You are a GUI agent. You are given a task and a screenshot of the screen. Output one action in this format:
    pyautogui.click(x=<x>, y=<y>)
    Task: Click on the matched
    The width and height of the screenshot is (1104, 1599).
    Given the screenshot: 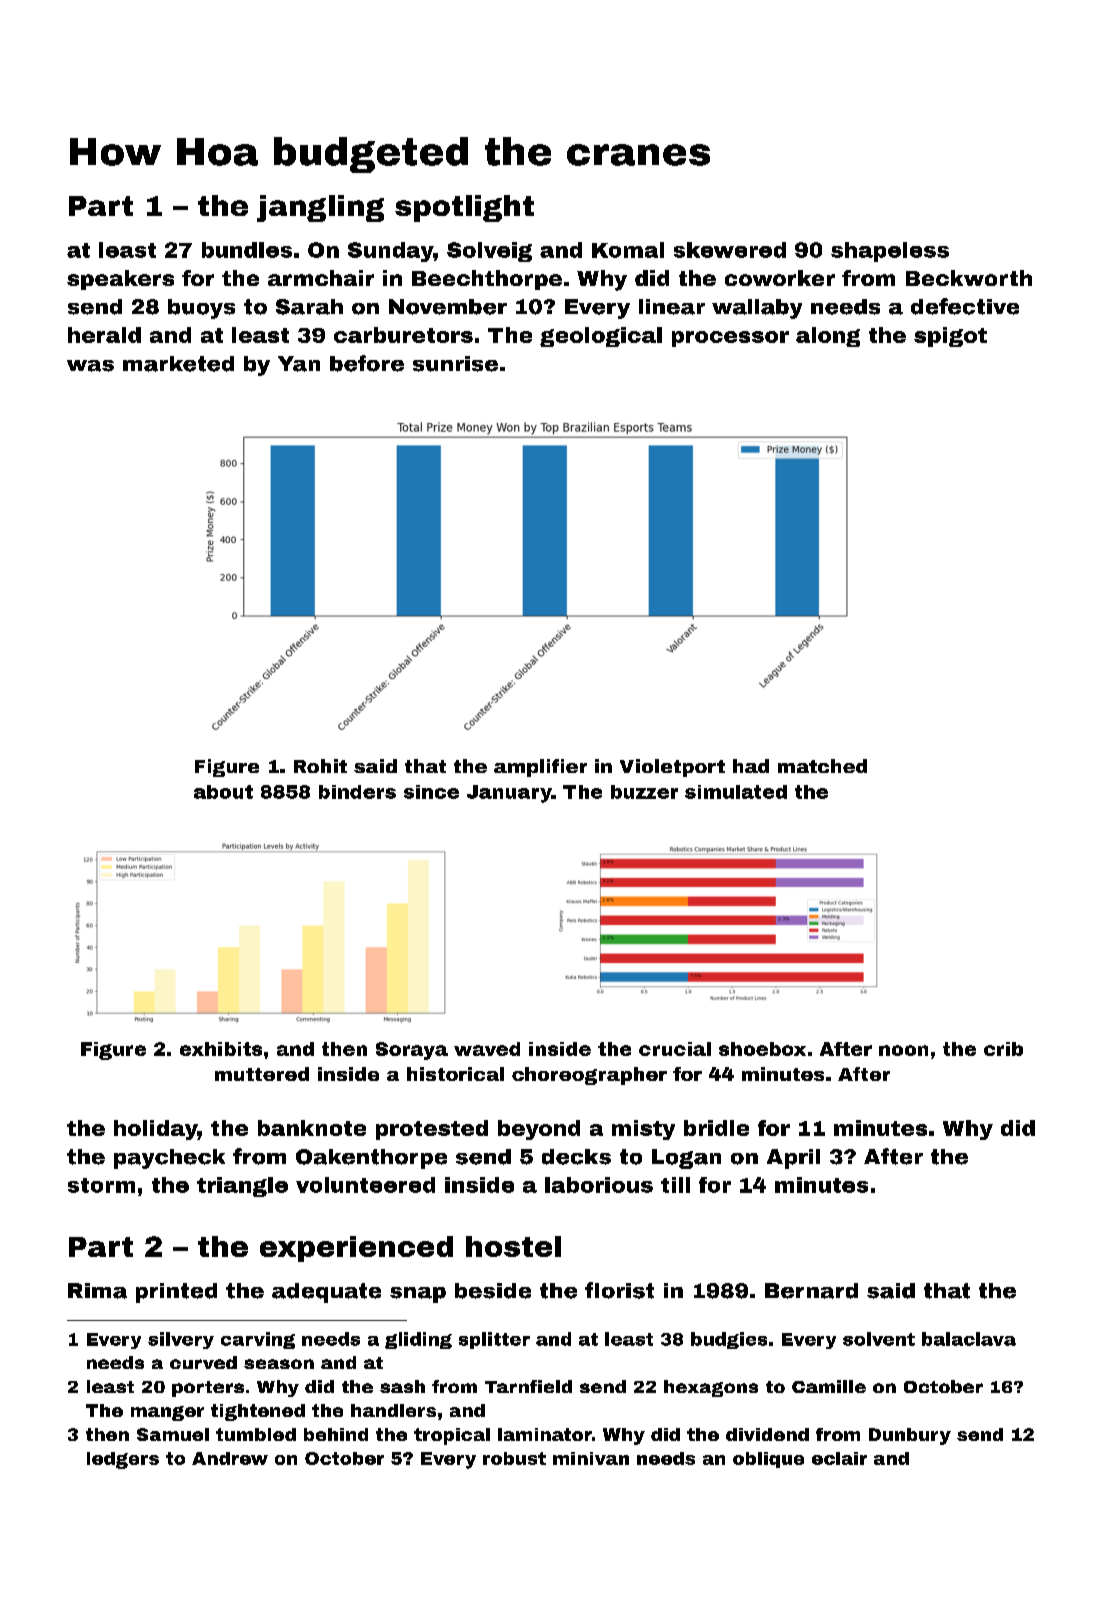 What is the action you would take?
    pyautogui.click(x=822, y=766)
